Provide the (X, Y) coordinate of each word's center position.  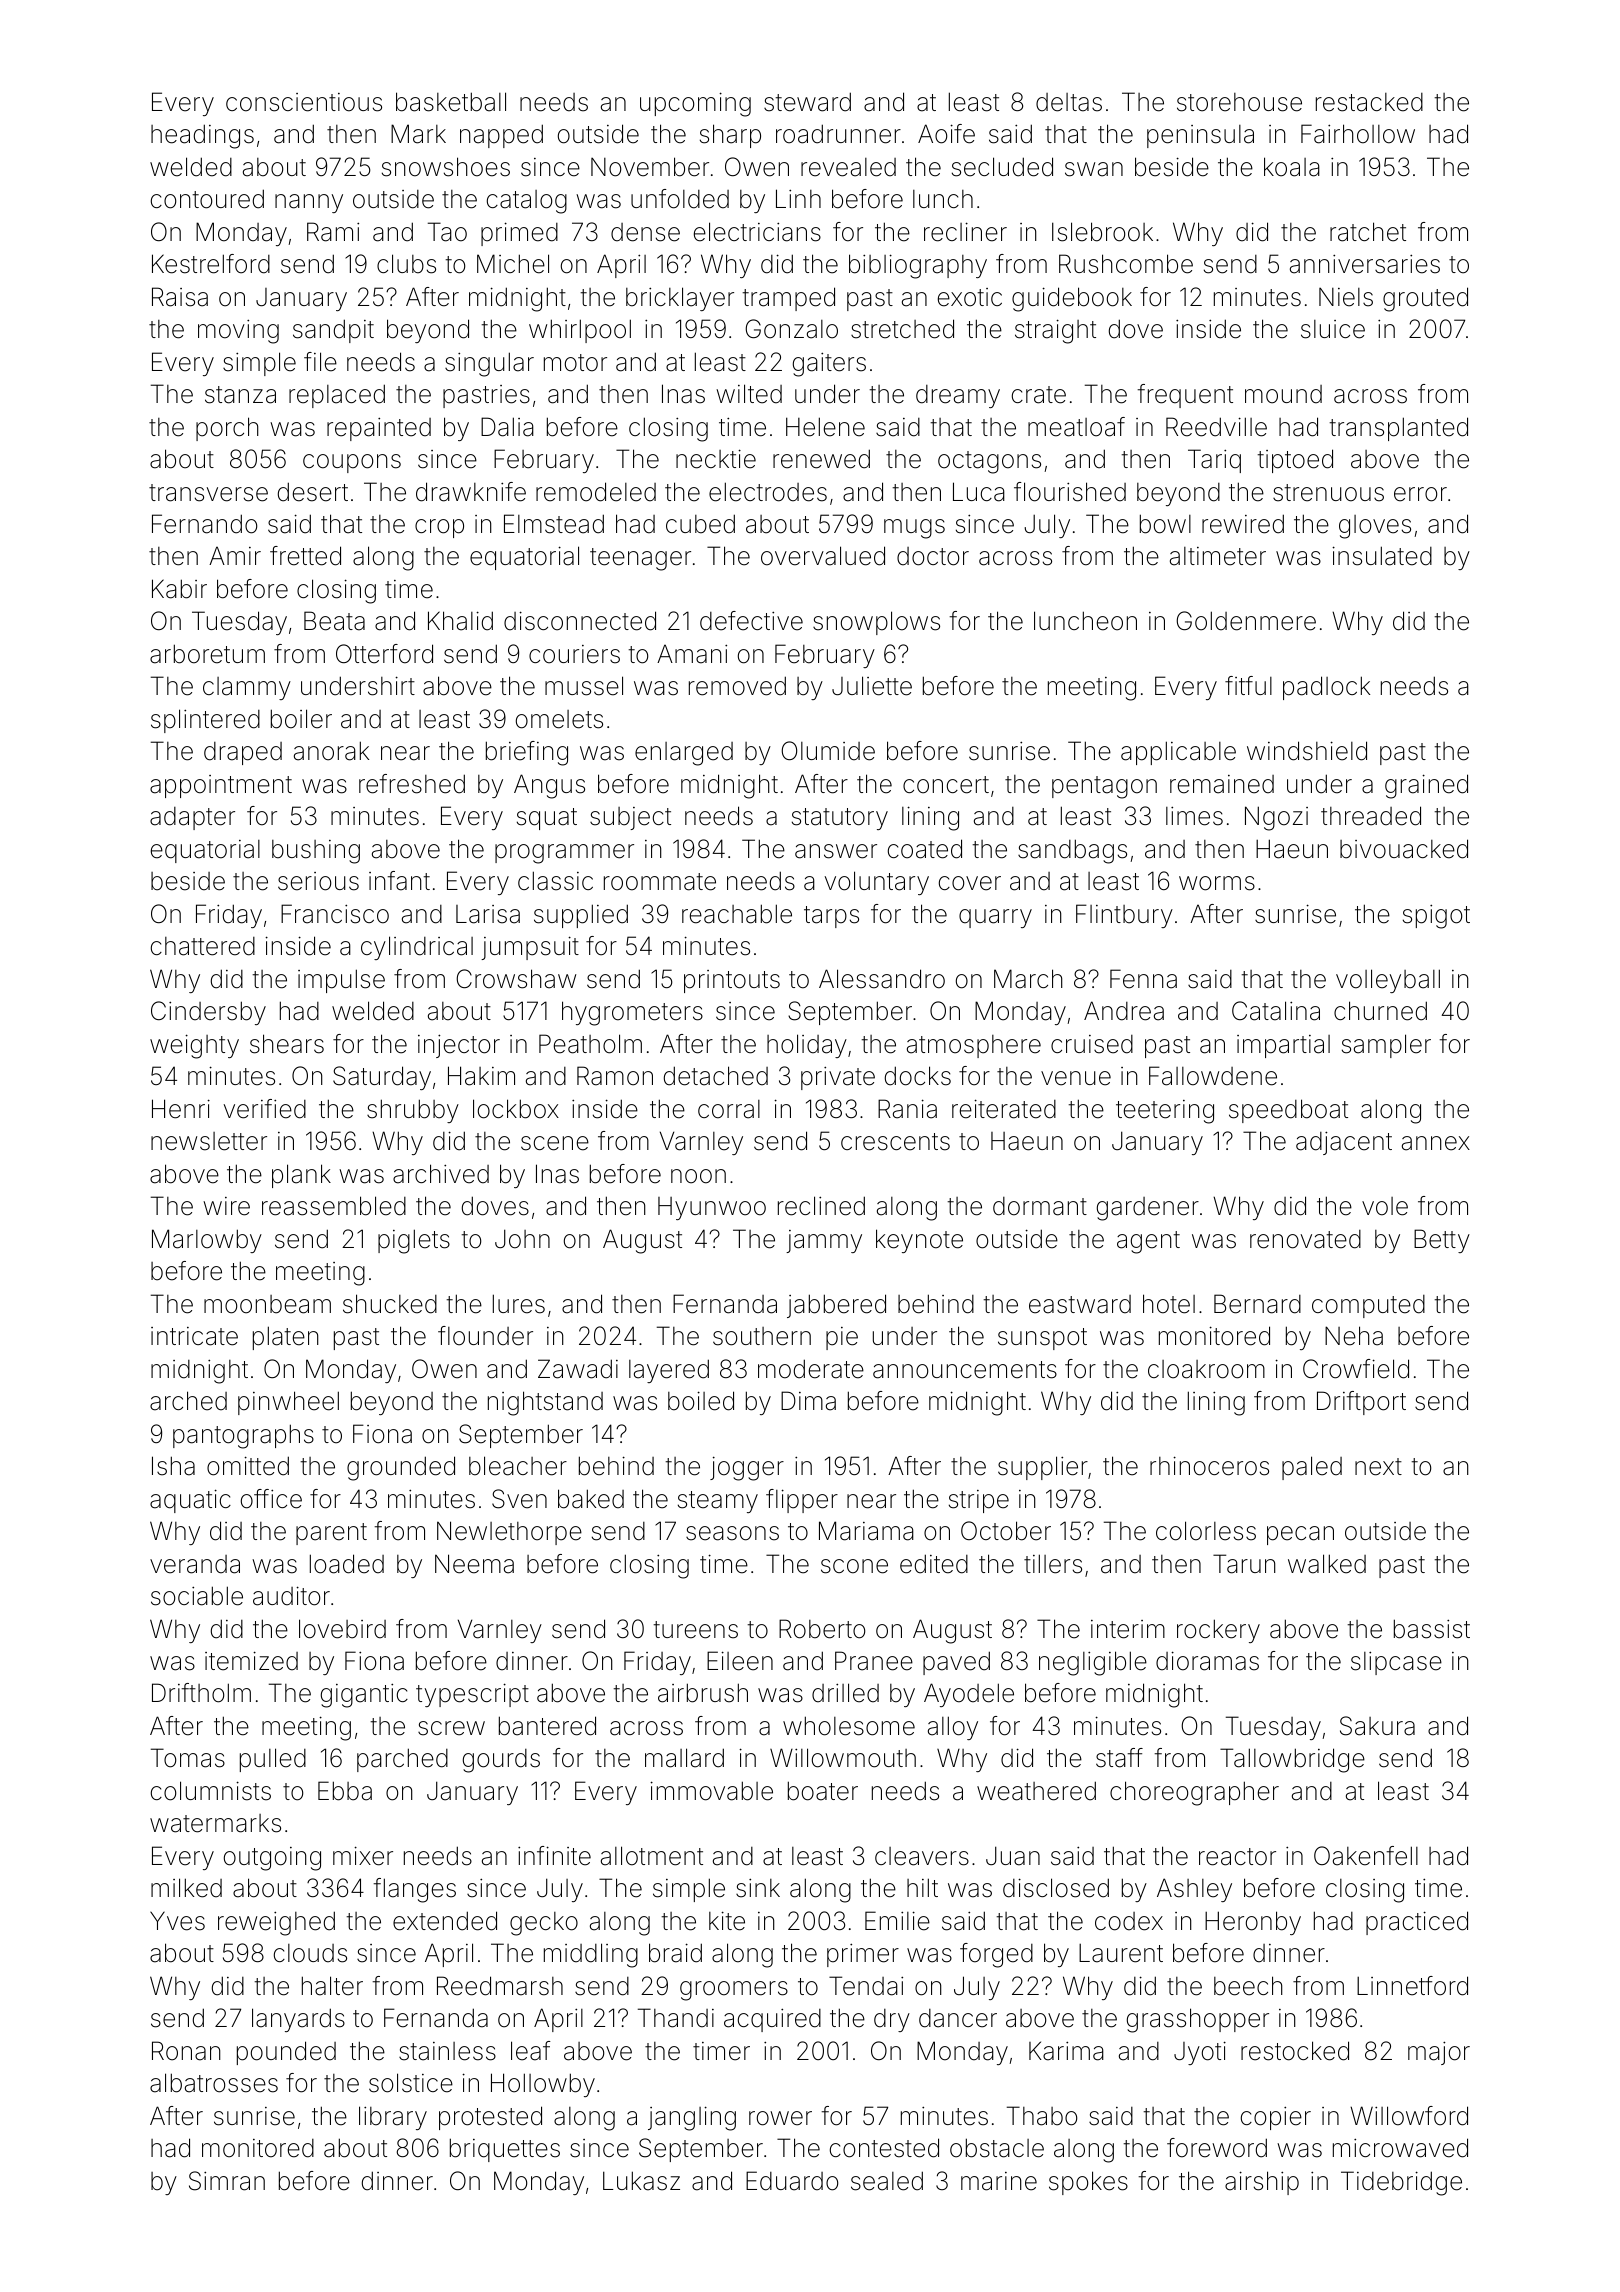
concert (946, 785)
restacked (1369, 102)
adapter (192, 818)
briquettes (505, 2150)
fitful (1248, 685)
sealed (887, 2181)
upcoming (695, 104)
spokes (1088, 2183)
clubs (406, 264)
